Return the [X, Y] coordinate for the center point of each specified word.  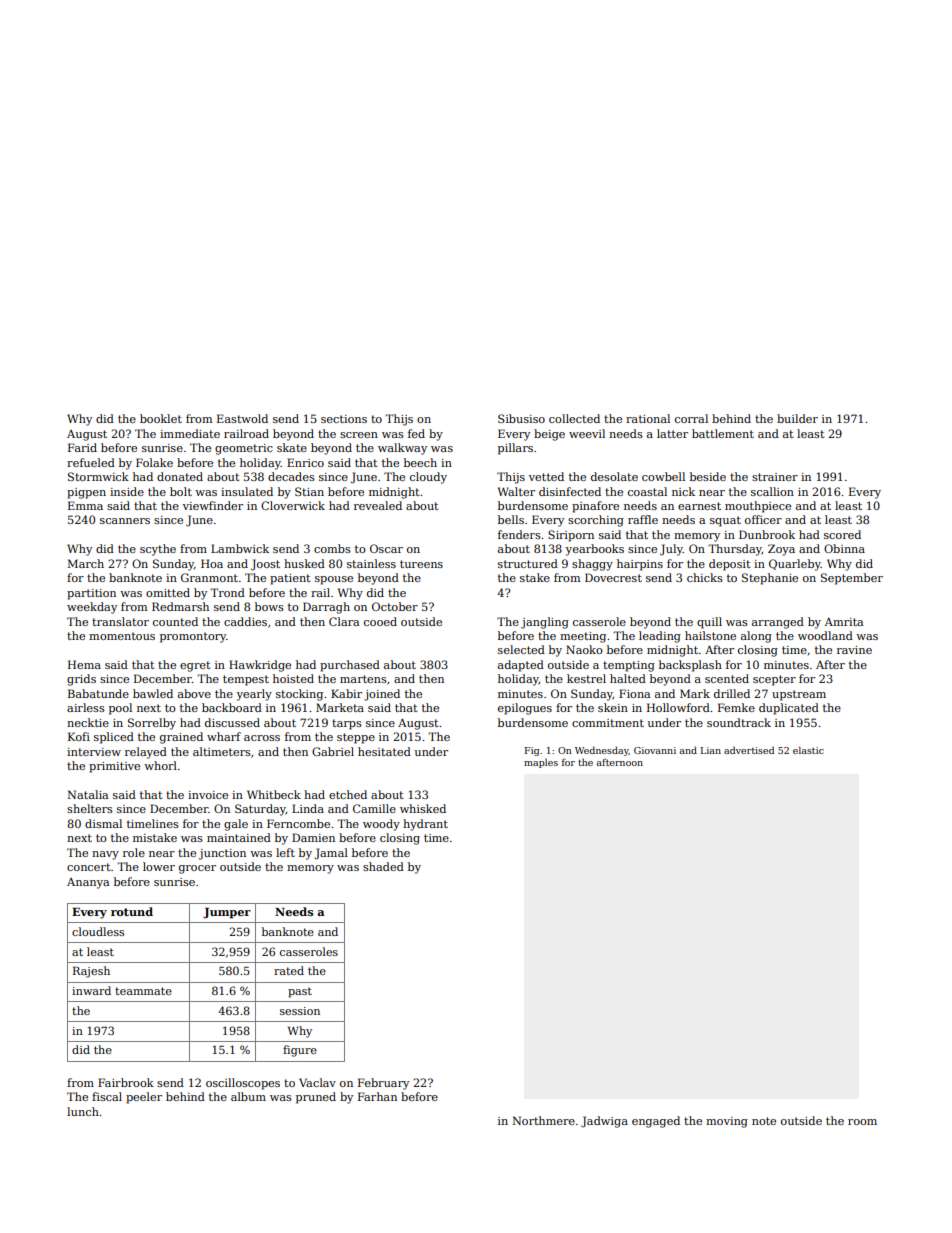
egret [195, 666]
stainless [371, 563]
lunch [83, 1111]
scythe [158, 550]
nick [683, 491]
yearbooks [595, 550]
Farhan [377, 1096]
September [852, 579]
